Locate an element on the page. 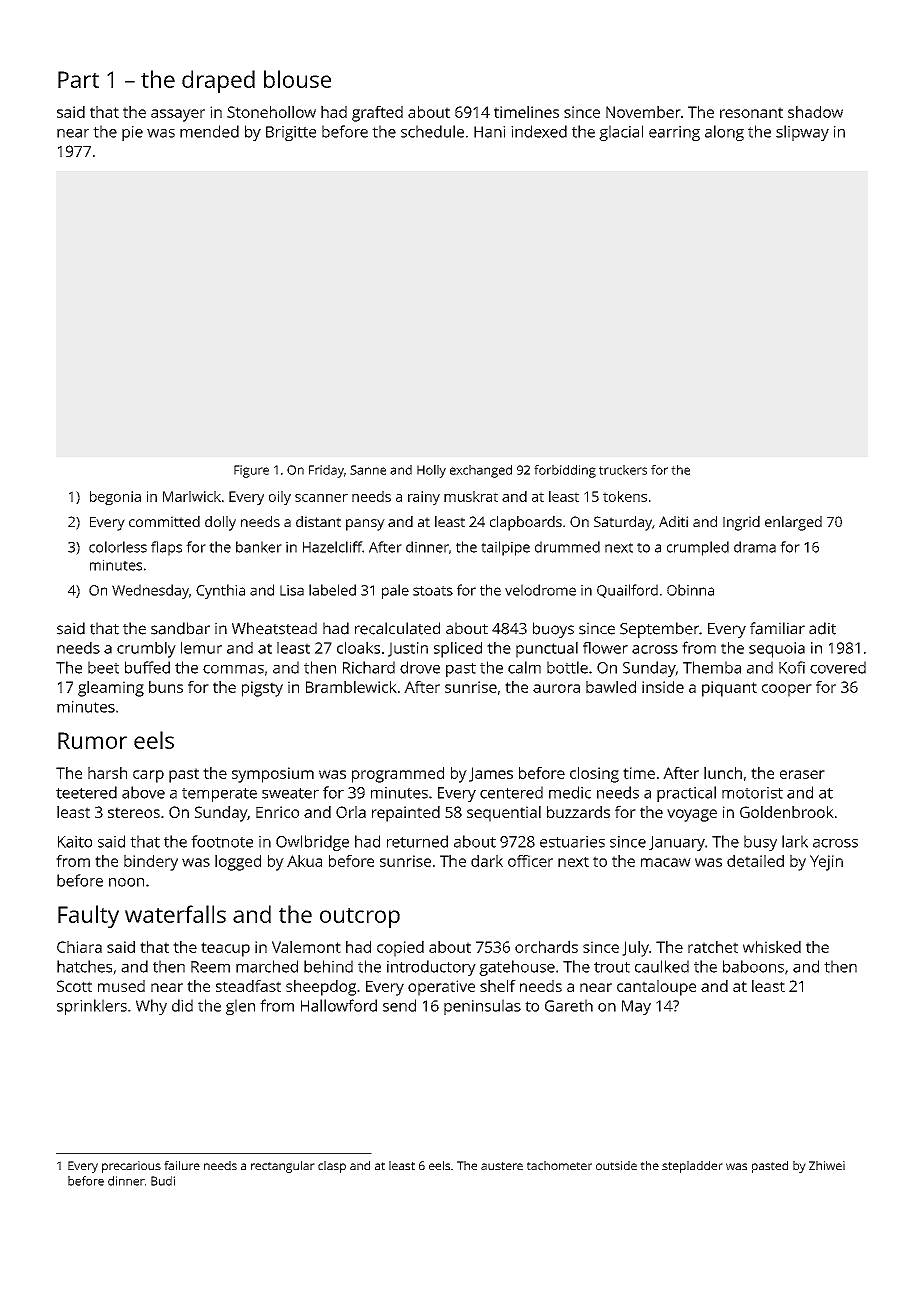  clapboards is located at coordinates (526, 523).
